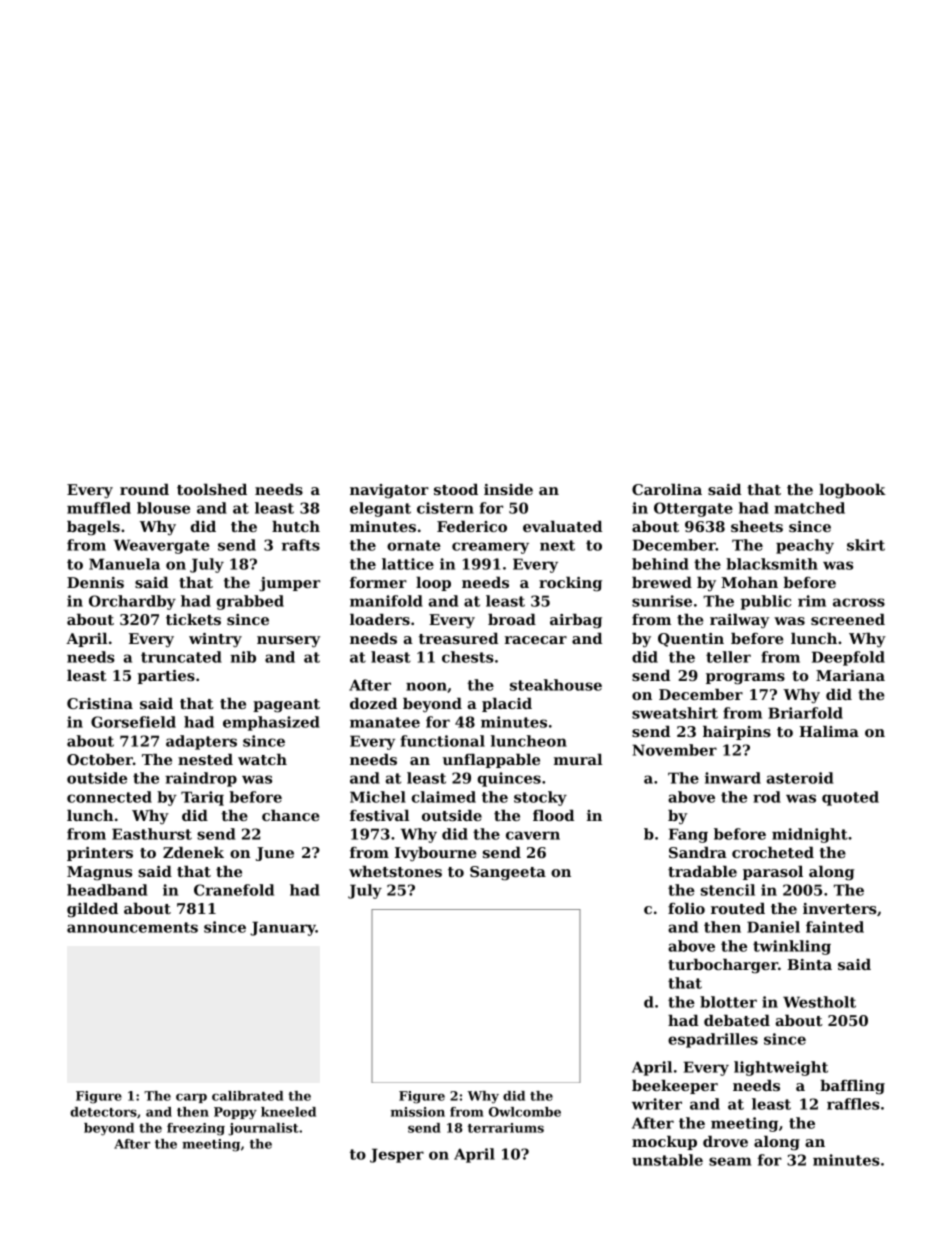 Image resolution: width=952 pixels, height=1233 pixels. What do you see at coordinates (562, 526) in the image?
I see `evaluated` at bounding box center [562, 526].
